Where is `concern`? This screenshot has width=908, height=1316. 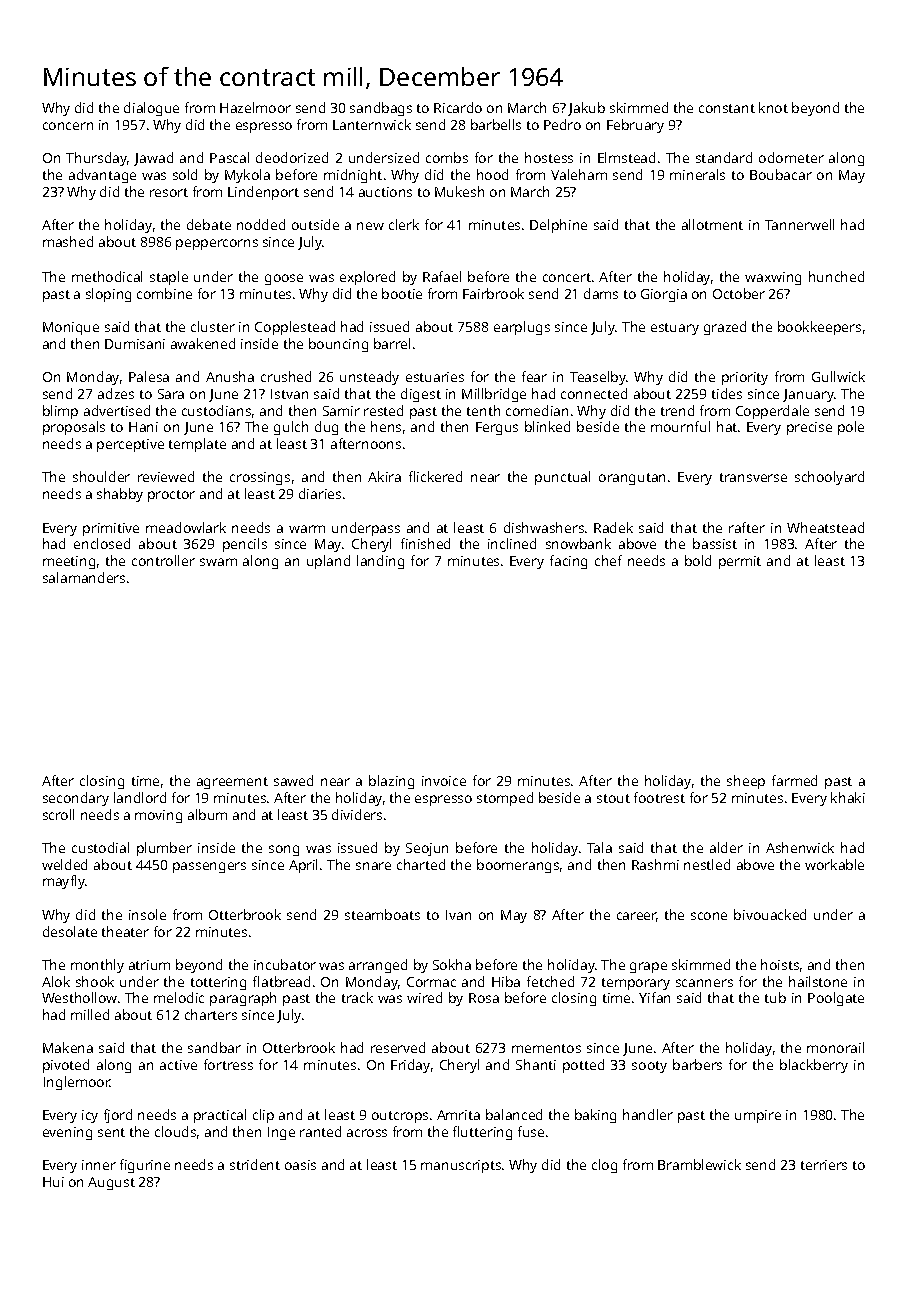
concern is located at coordinates (68, 126).
